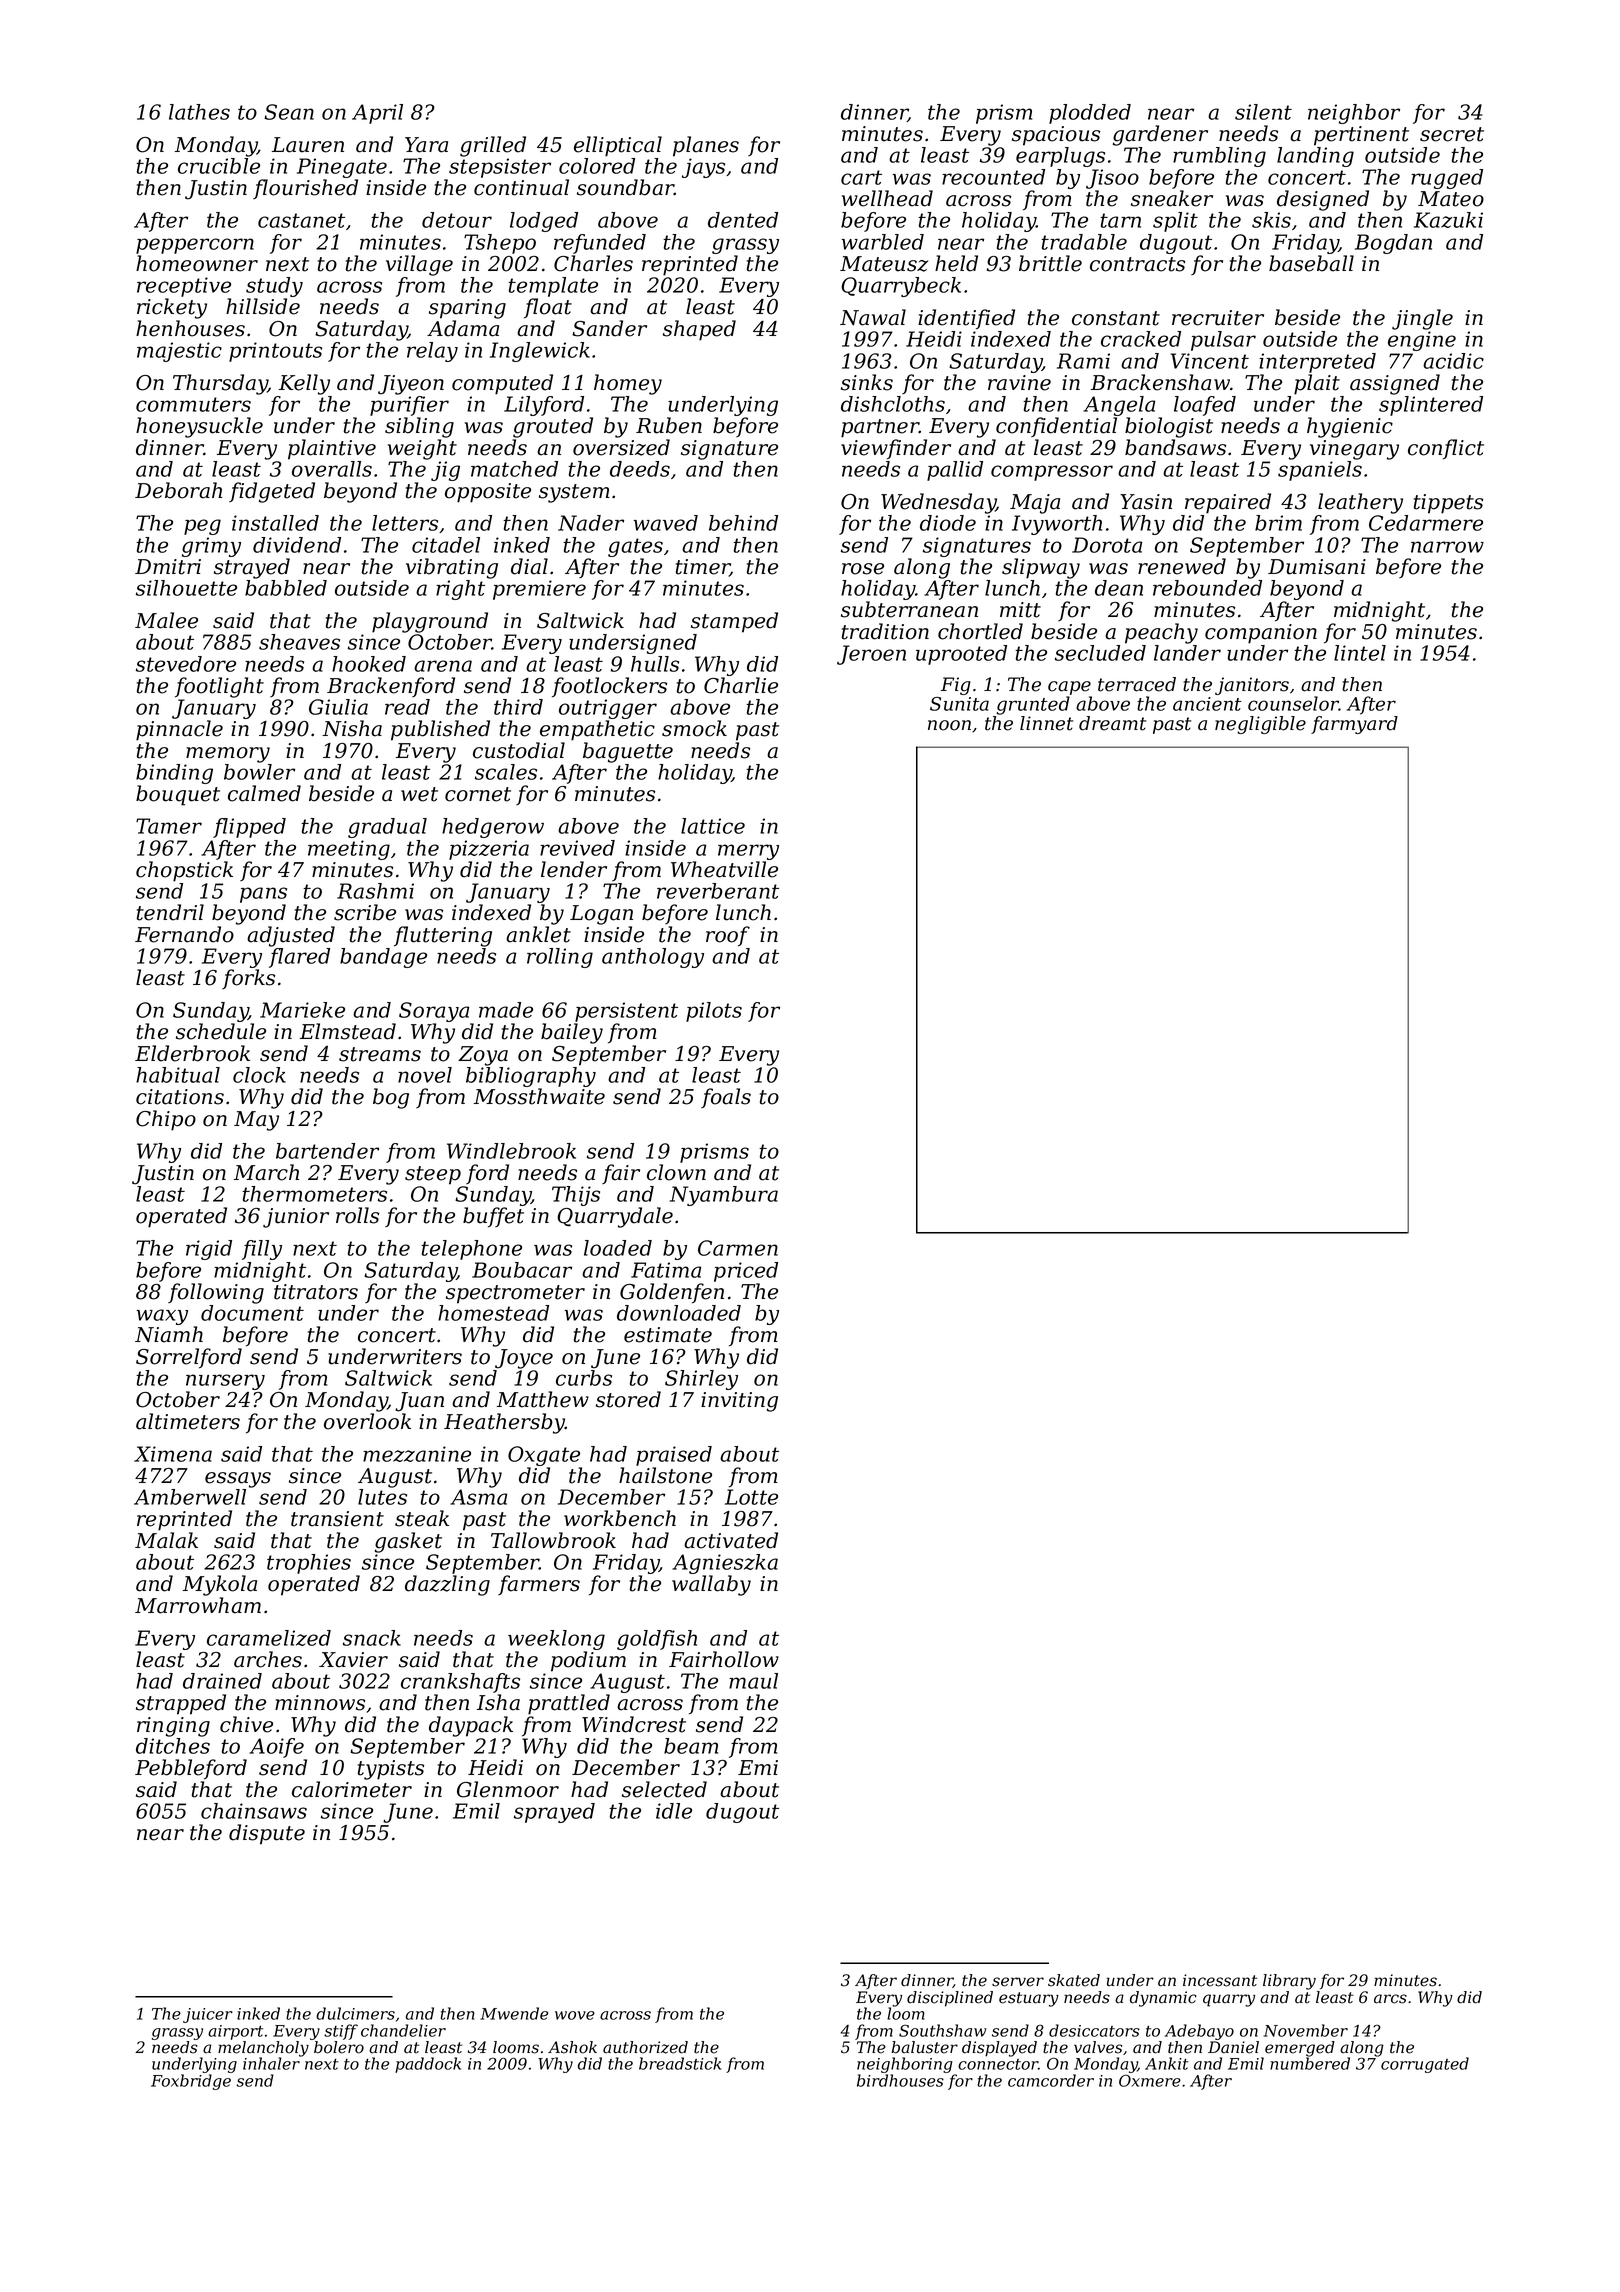  I want to click on Dumisani, so click(1317, 567).
